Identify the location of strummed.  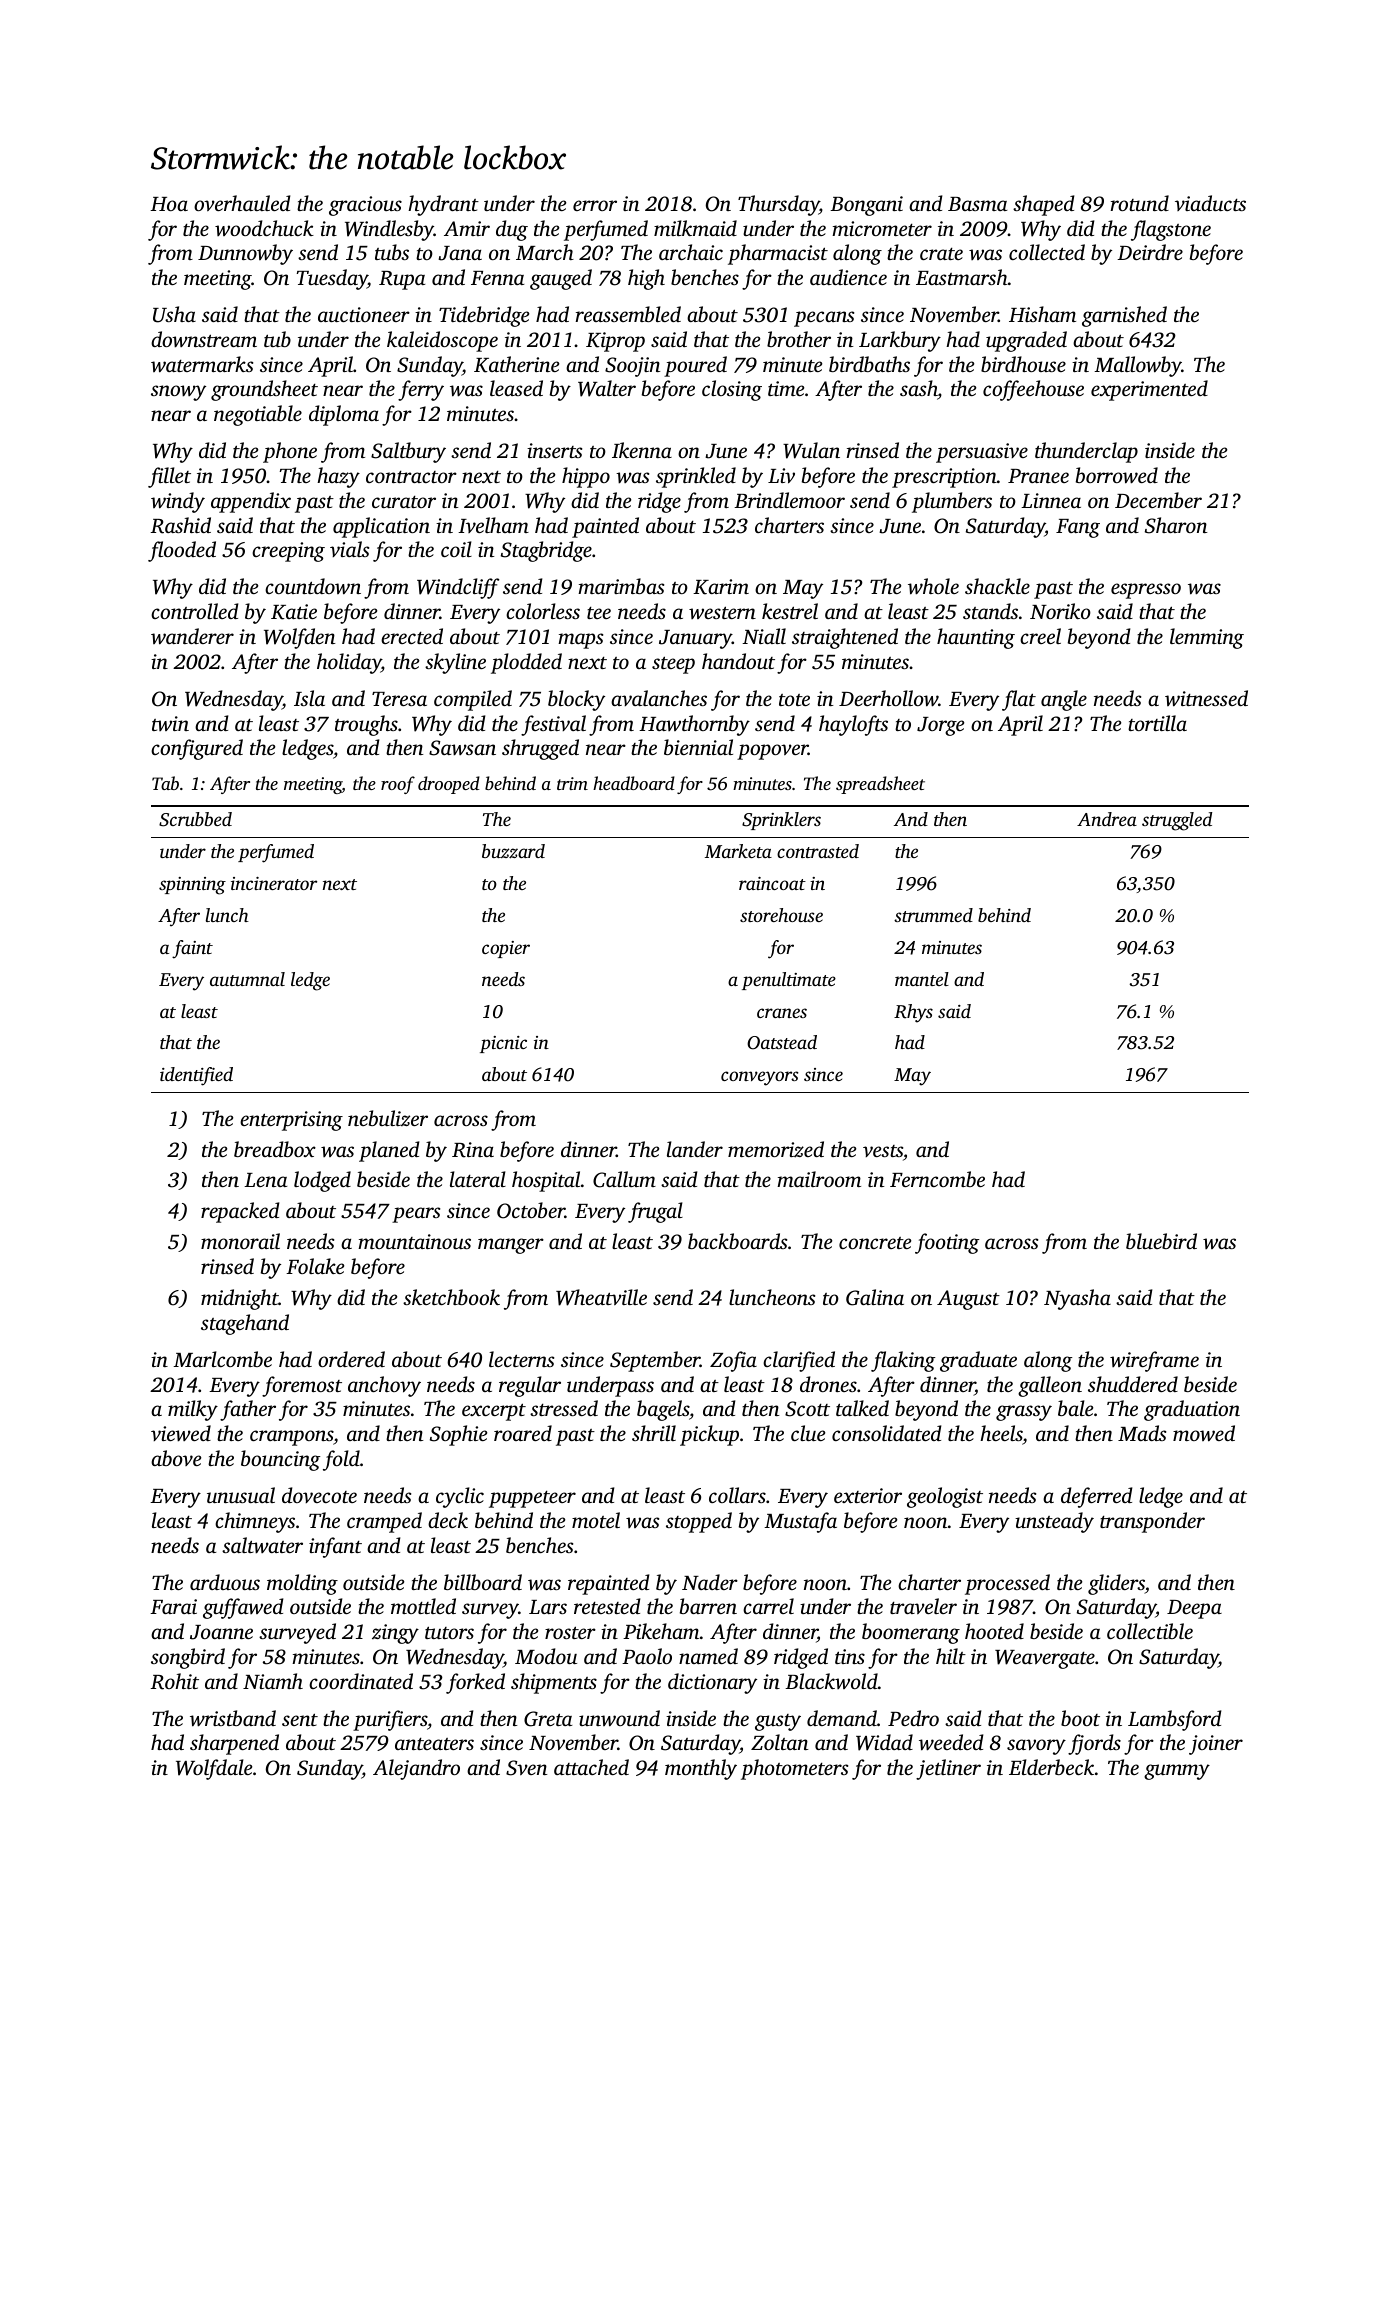
(933, 915).
